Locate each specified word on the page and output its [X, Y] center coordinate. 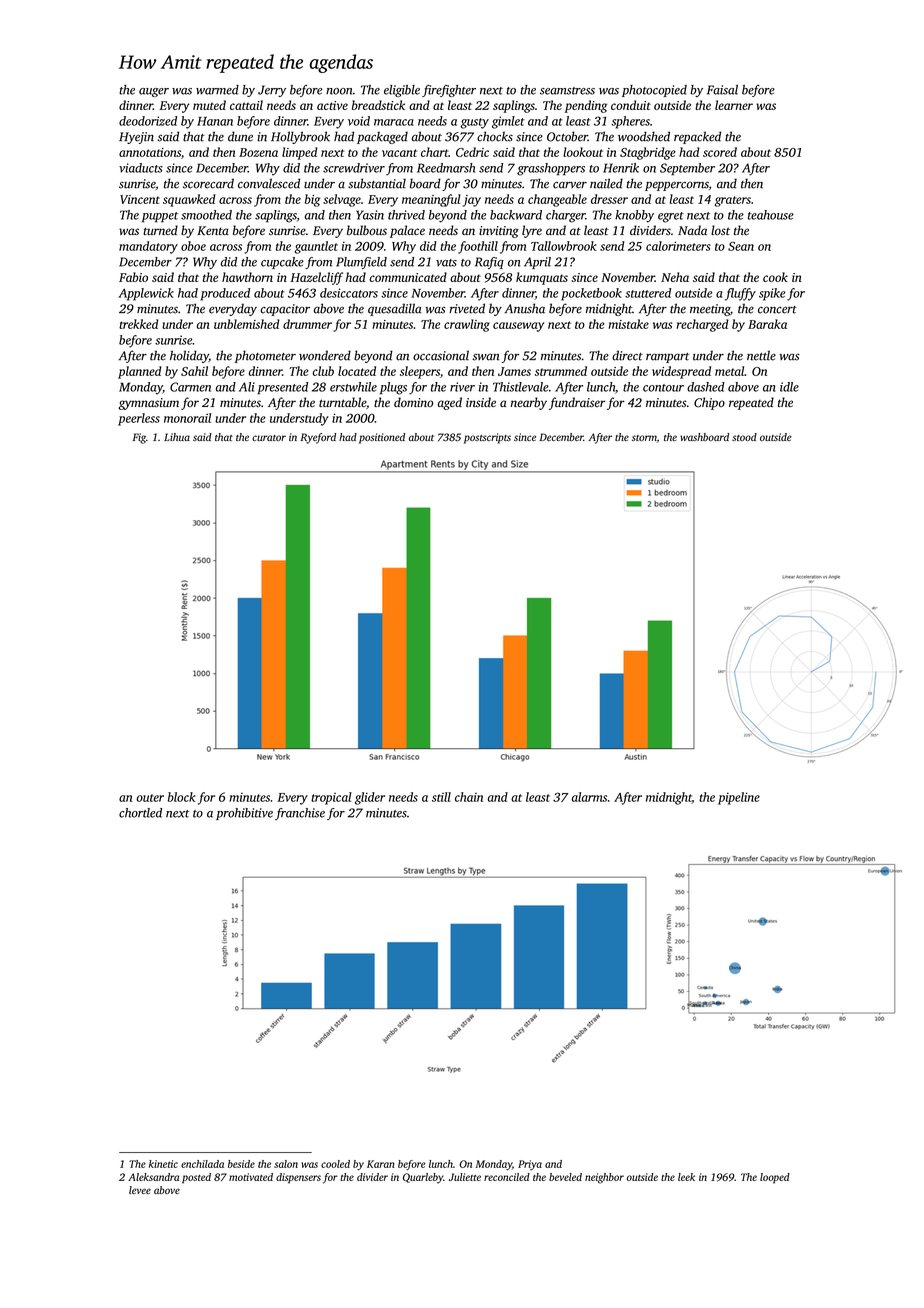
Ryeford [318, 438]
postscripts [487, 438]
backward [516, 215]
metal [729, 371]
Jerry [272, 91]
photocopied [654, 91]
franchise [300, 814]
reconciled [507, 1177]
